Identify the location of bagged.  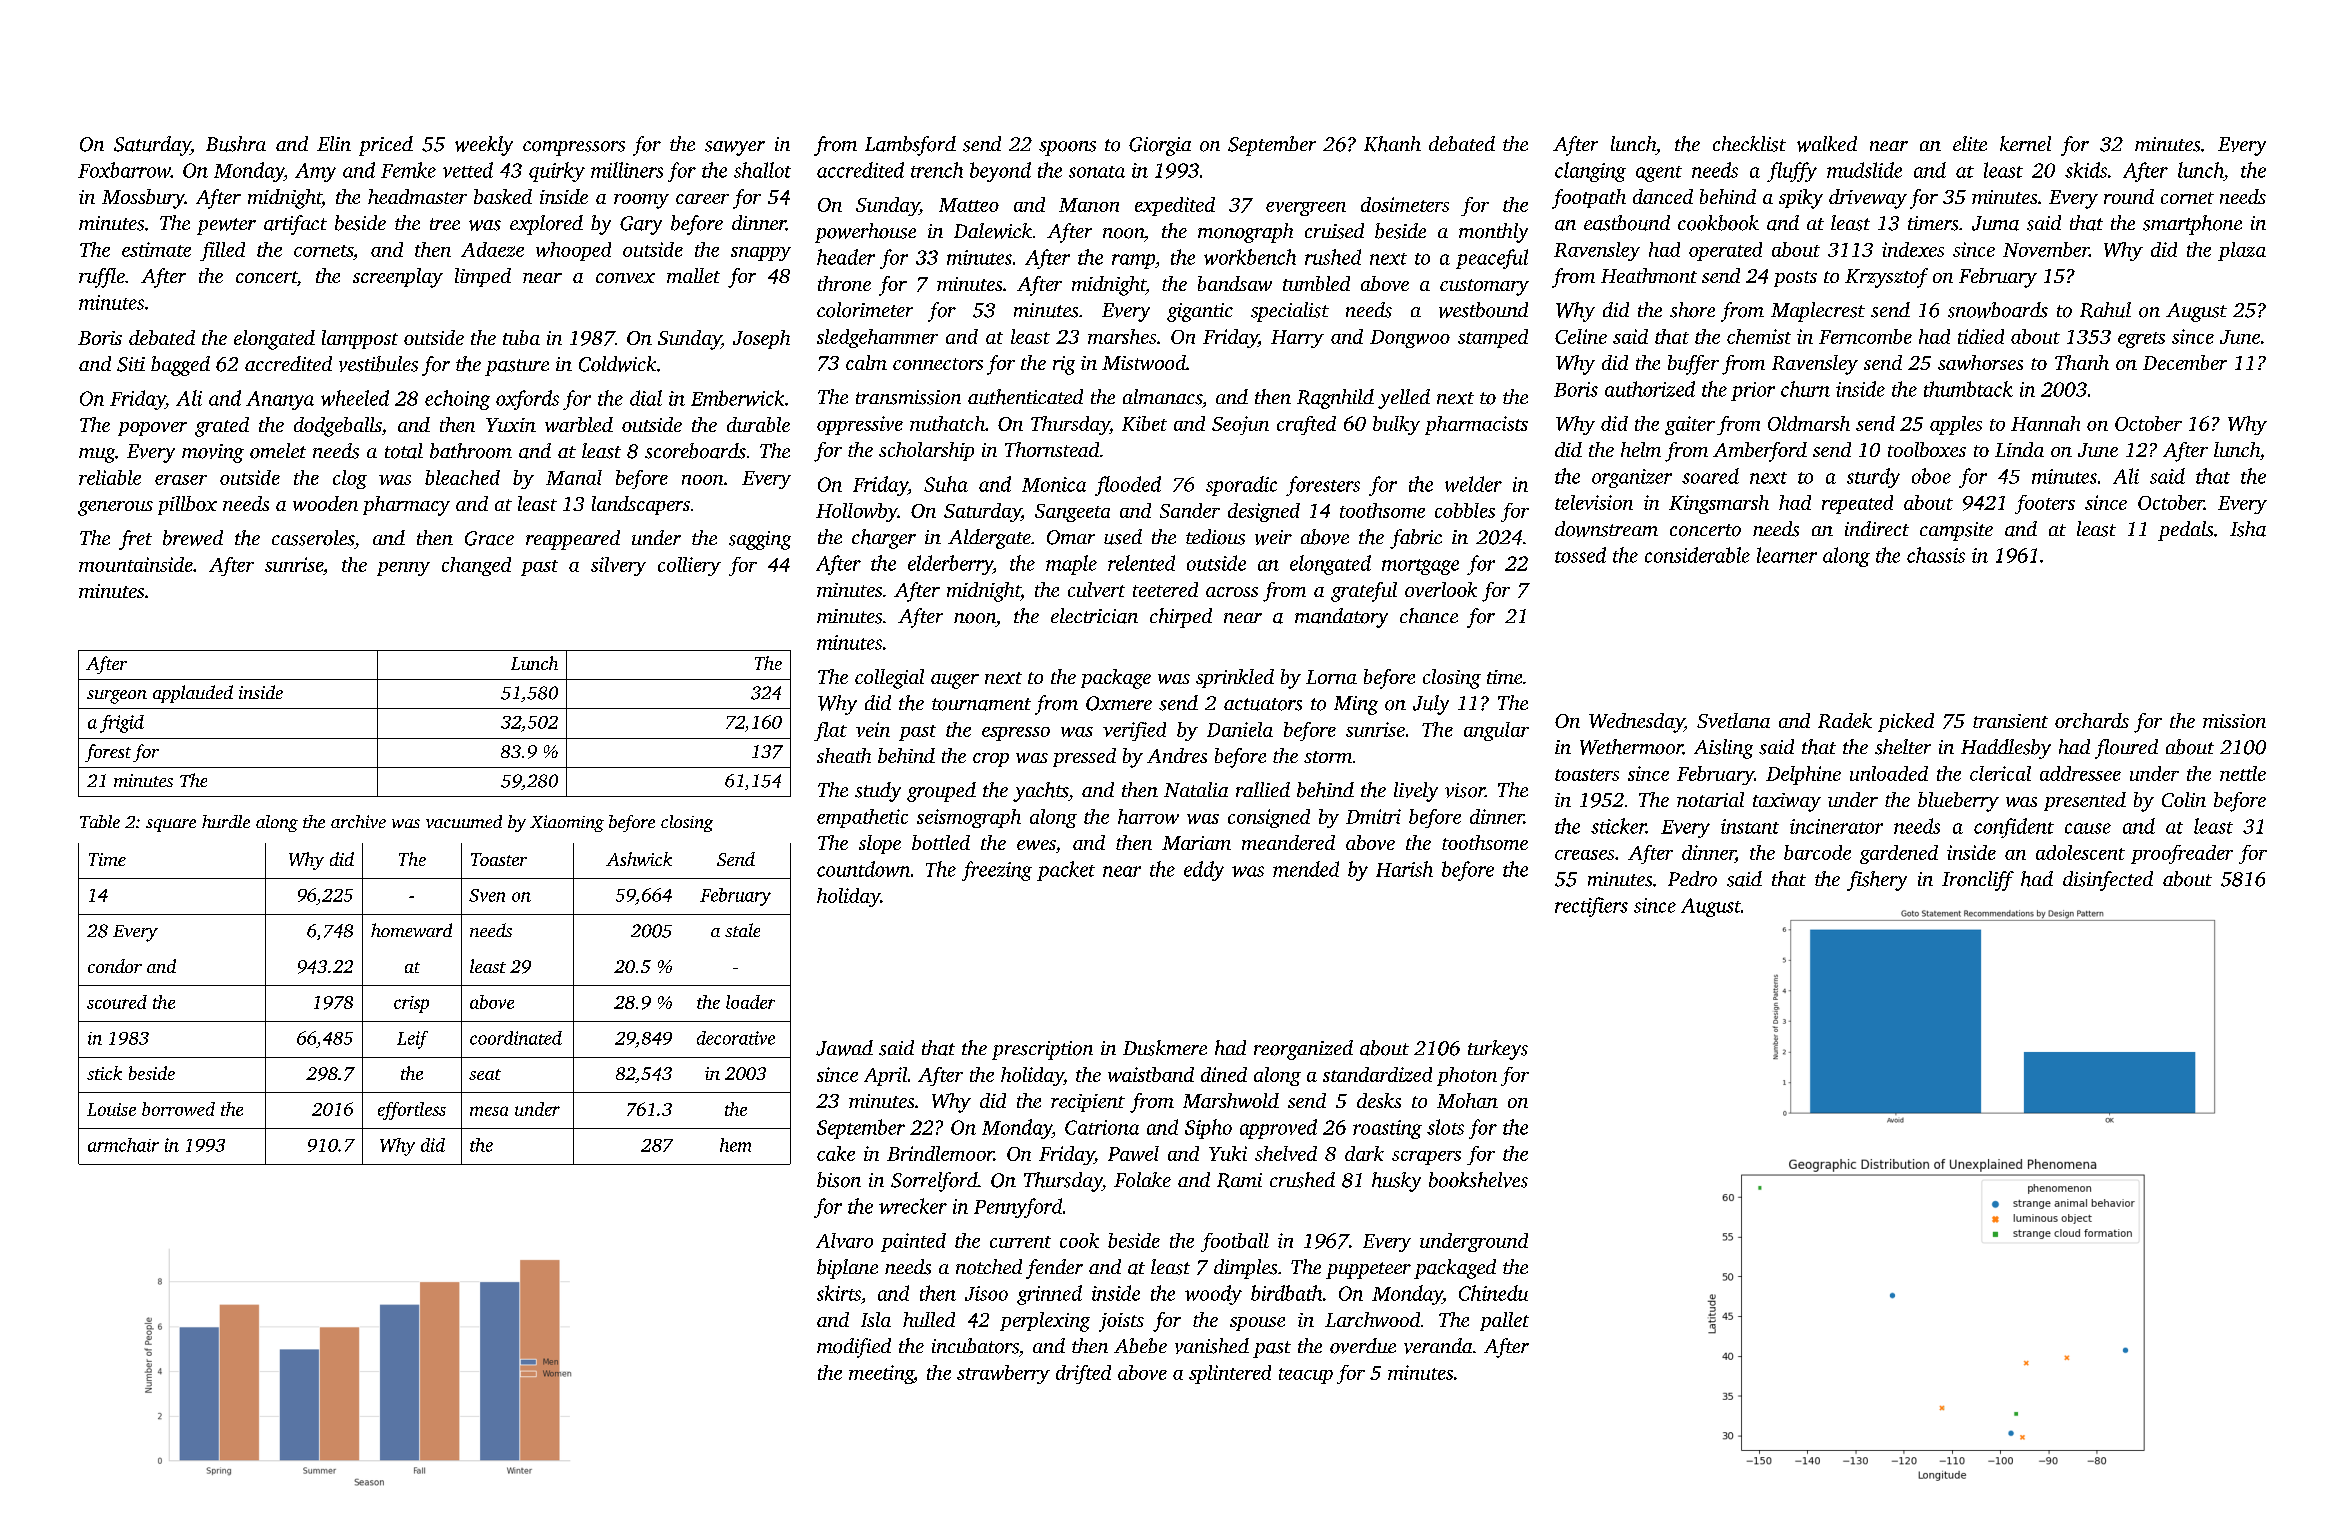
(180, 366).
